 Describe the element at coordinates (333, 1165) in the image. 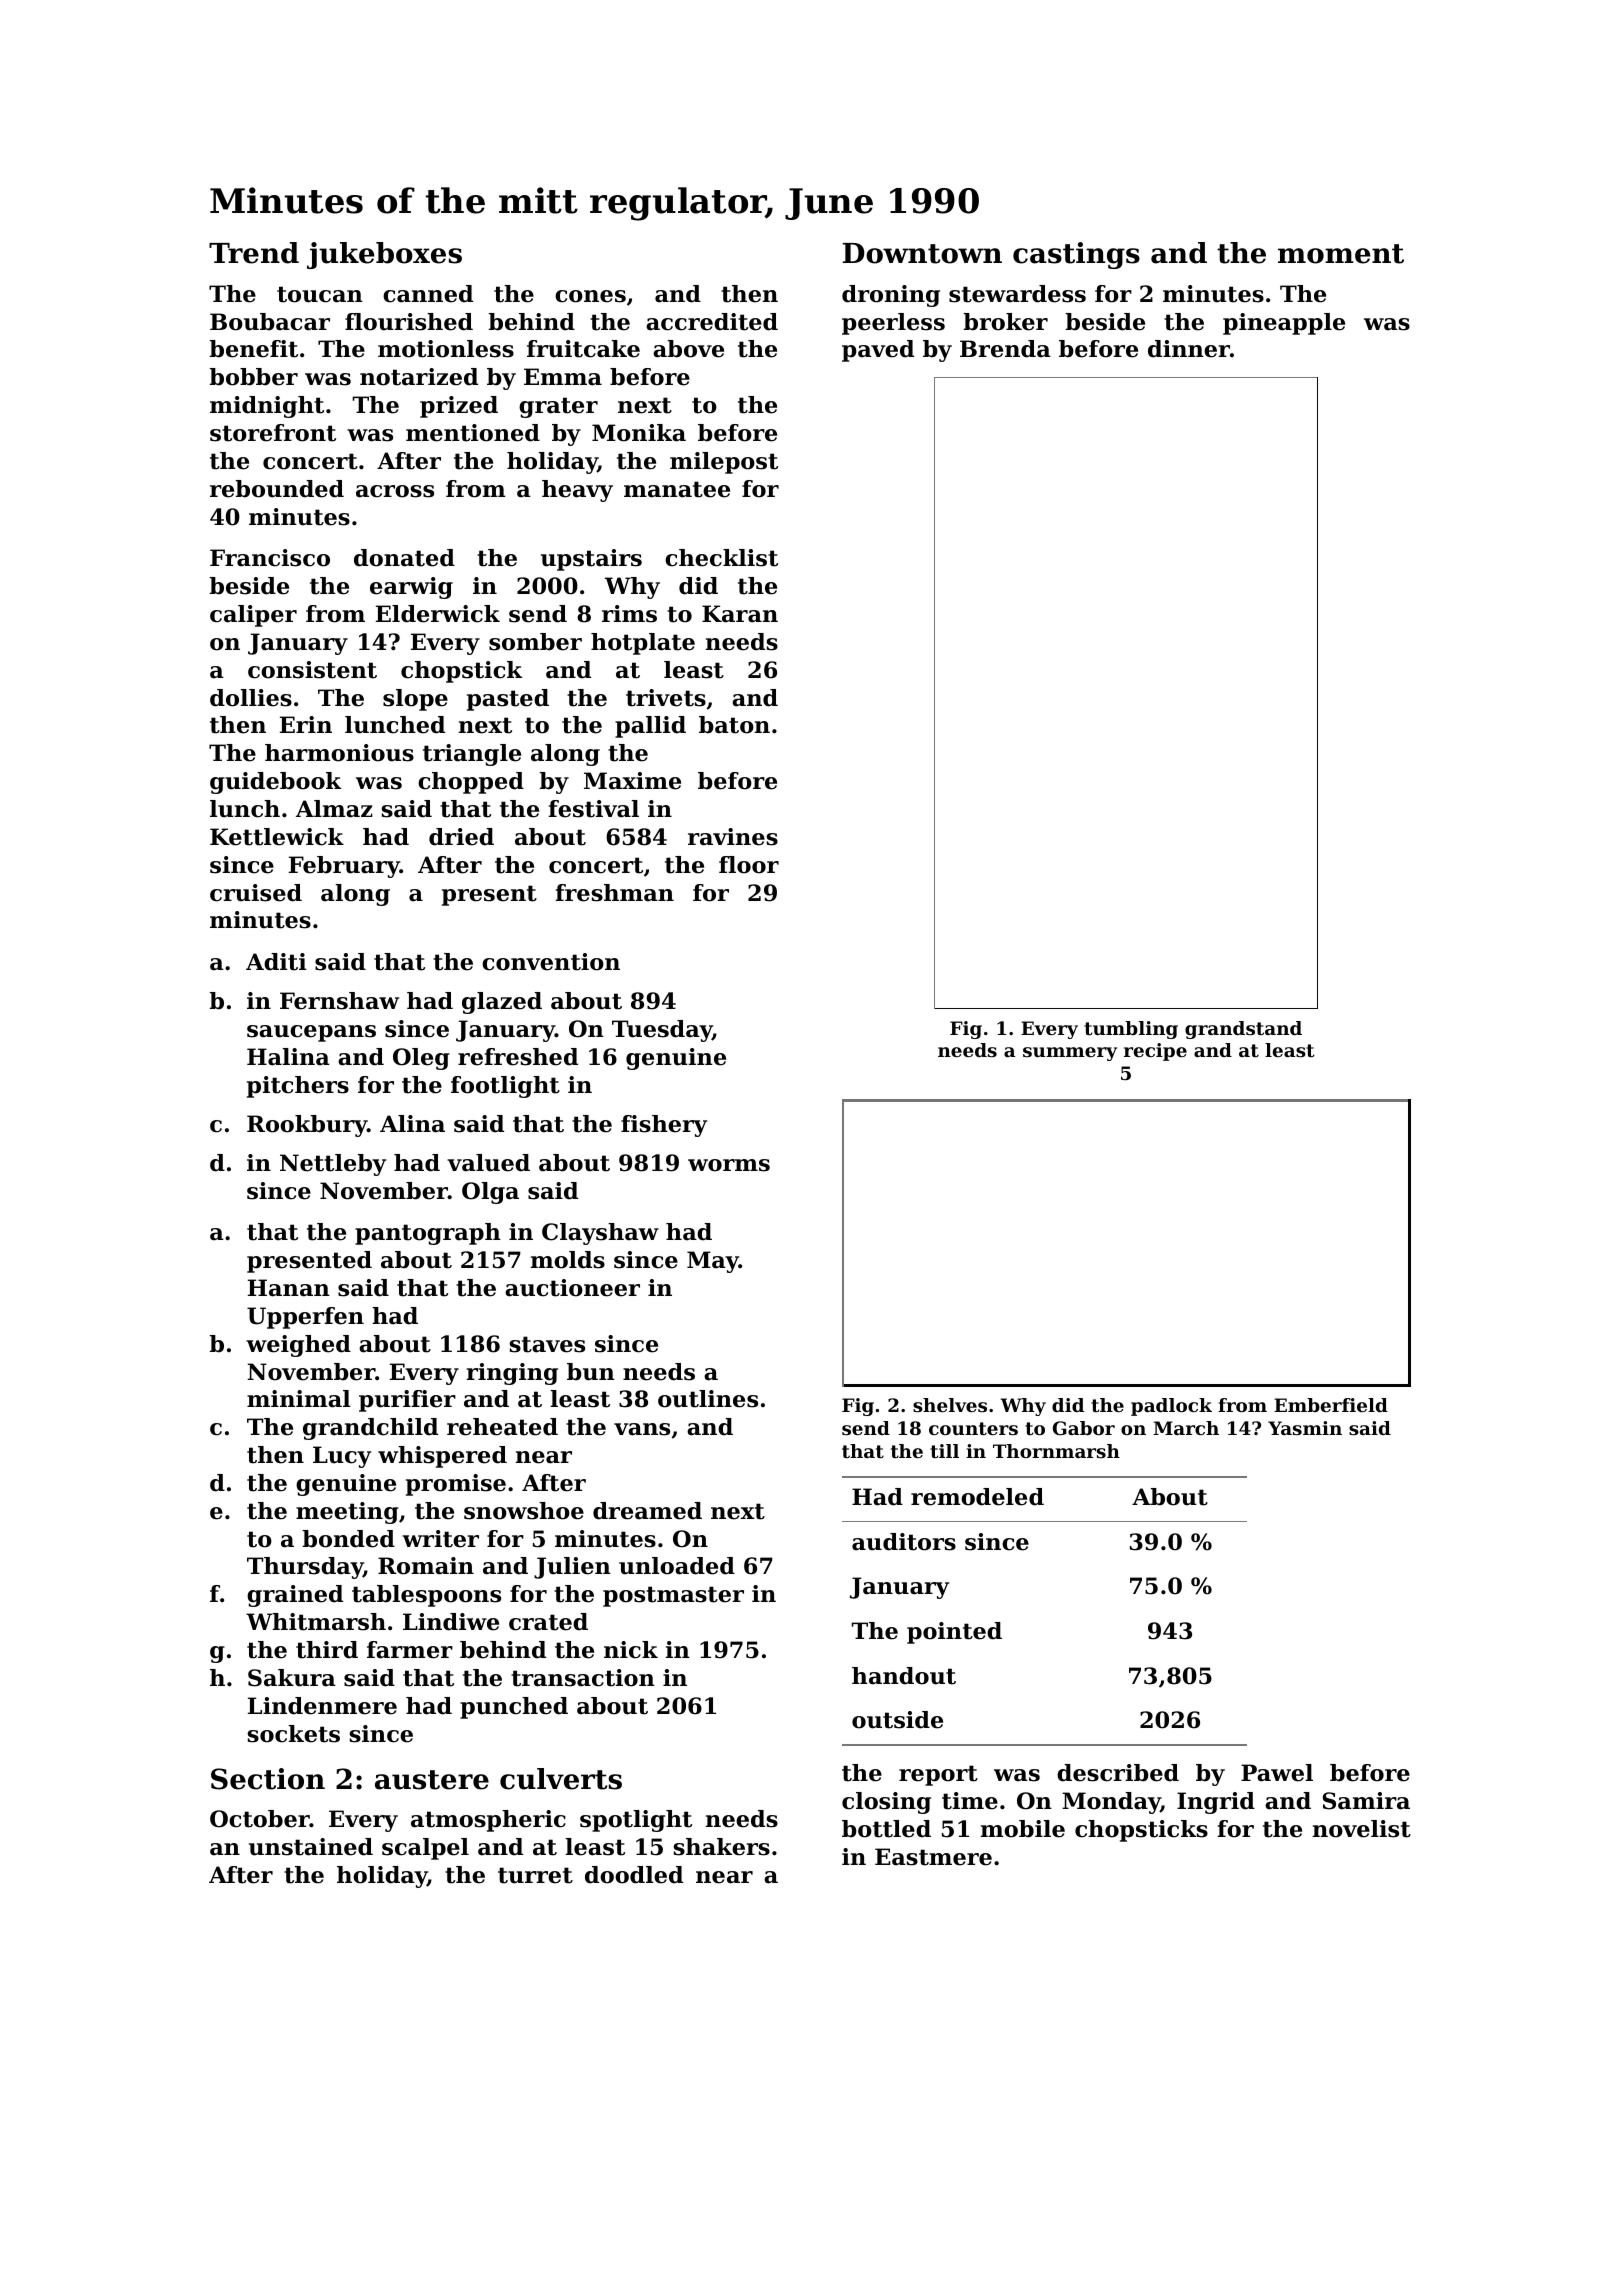

I see `Nettleby` at that location.
